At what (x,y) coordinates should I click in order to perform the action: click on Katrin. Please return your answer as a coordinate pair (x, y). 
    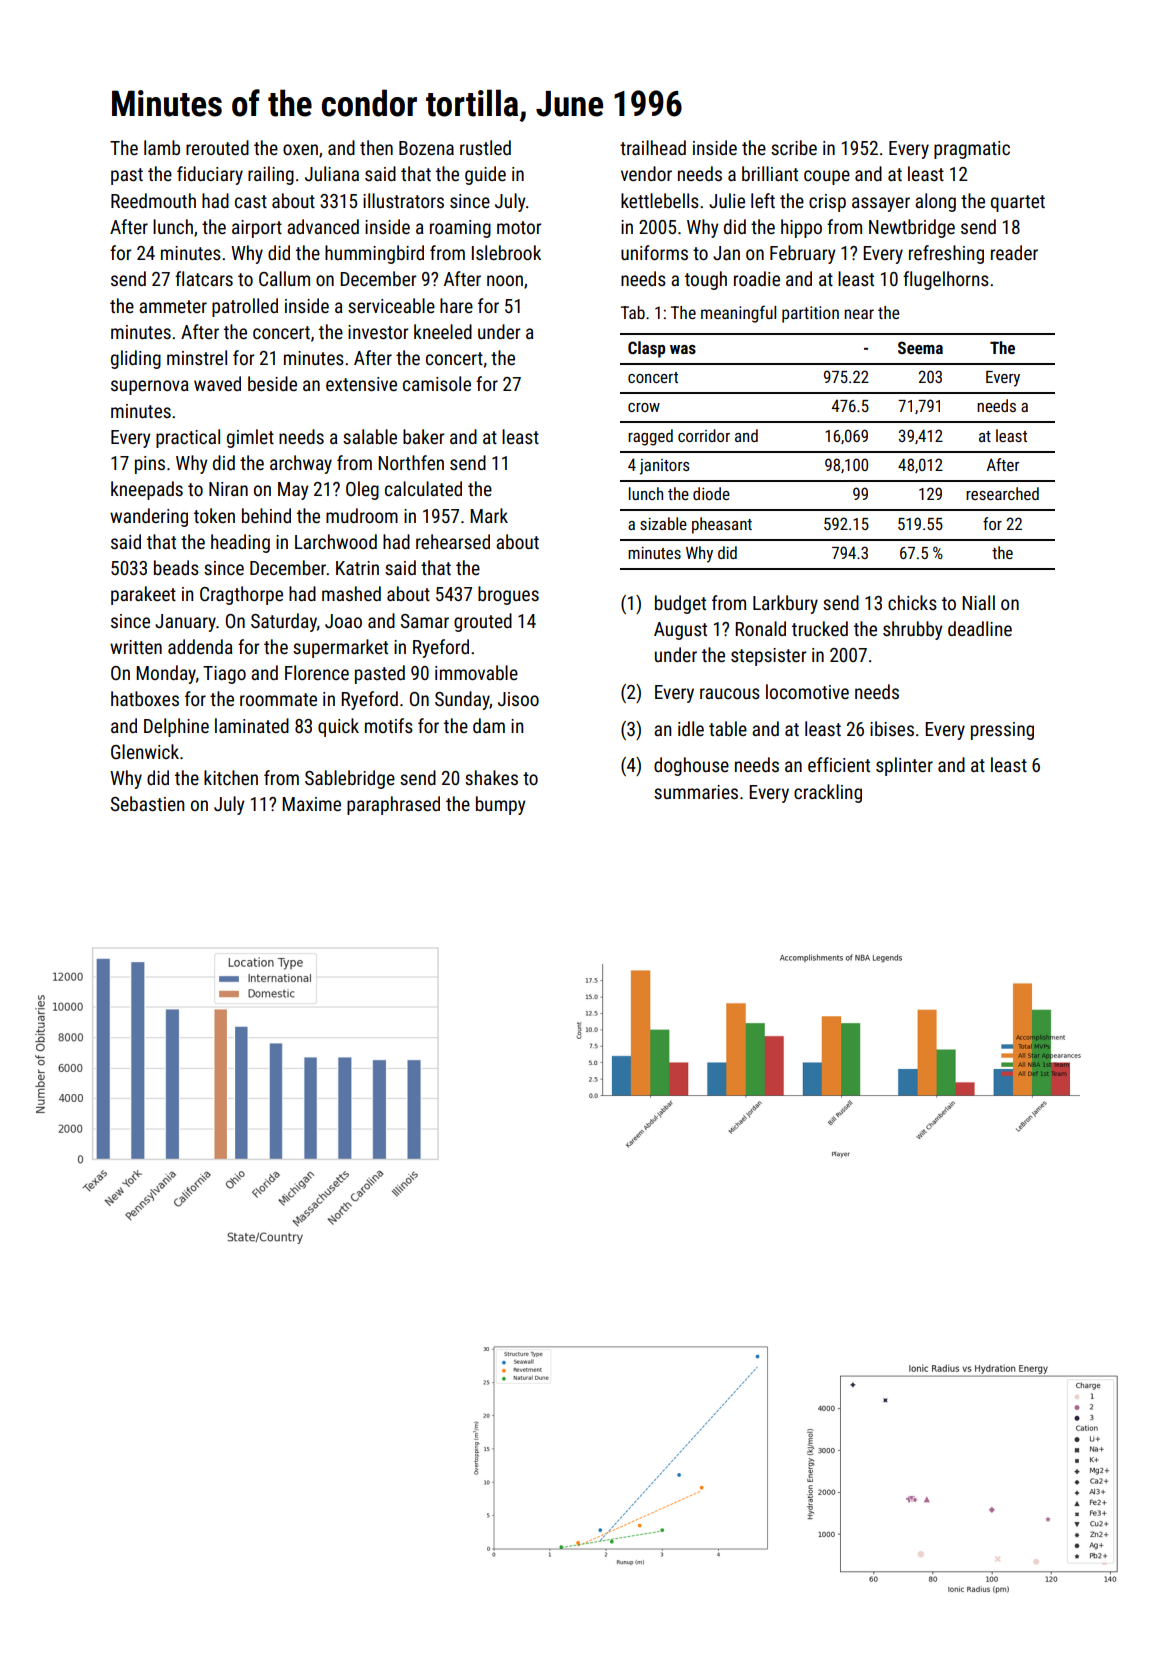
    Looking at the image, I should click on (357, 568).
